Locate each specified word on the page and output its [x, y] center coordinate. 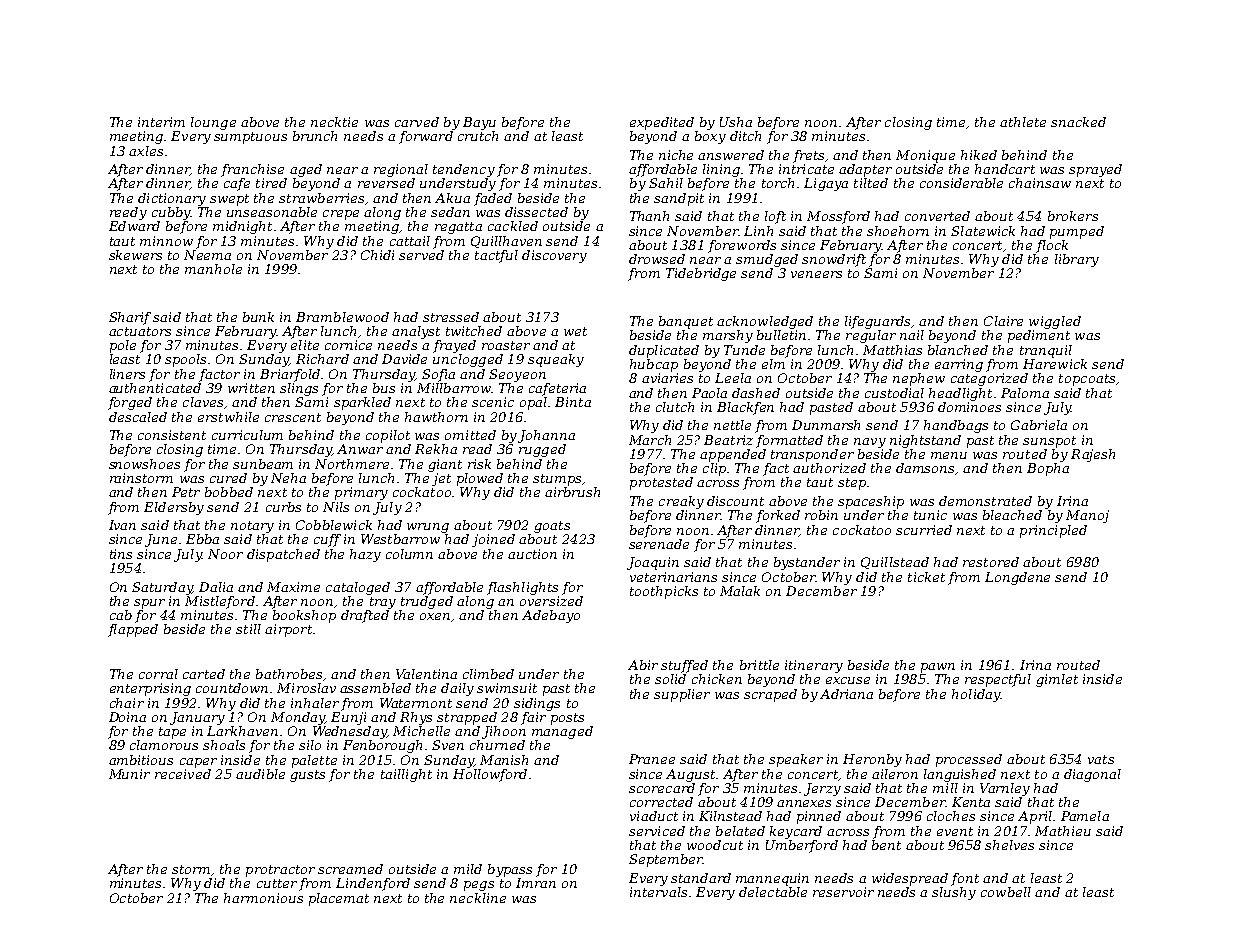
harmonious [263, 898]
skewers [135, 255]
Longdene [1017, 578]
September [666, 860]
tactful [496, 256]
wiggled [1055, 322]
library [1077, 260]
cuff [327, 540]
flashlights [522, 588]
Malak [740, 591]
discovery [554, 256]
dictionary [172, 199]
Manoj [1087, 516]
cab [121, 615]
